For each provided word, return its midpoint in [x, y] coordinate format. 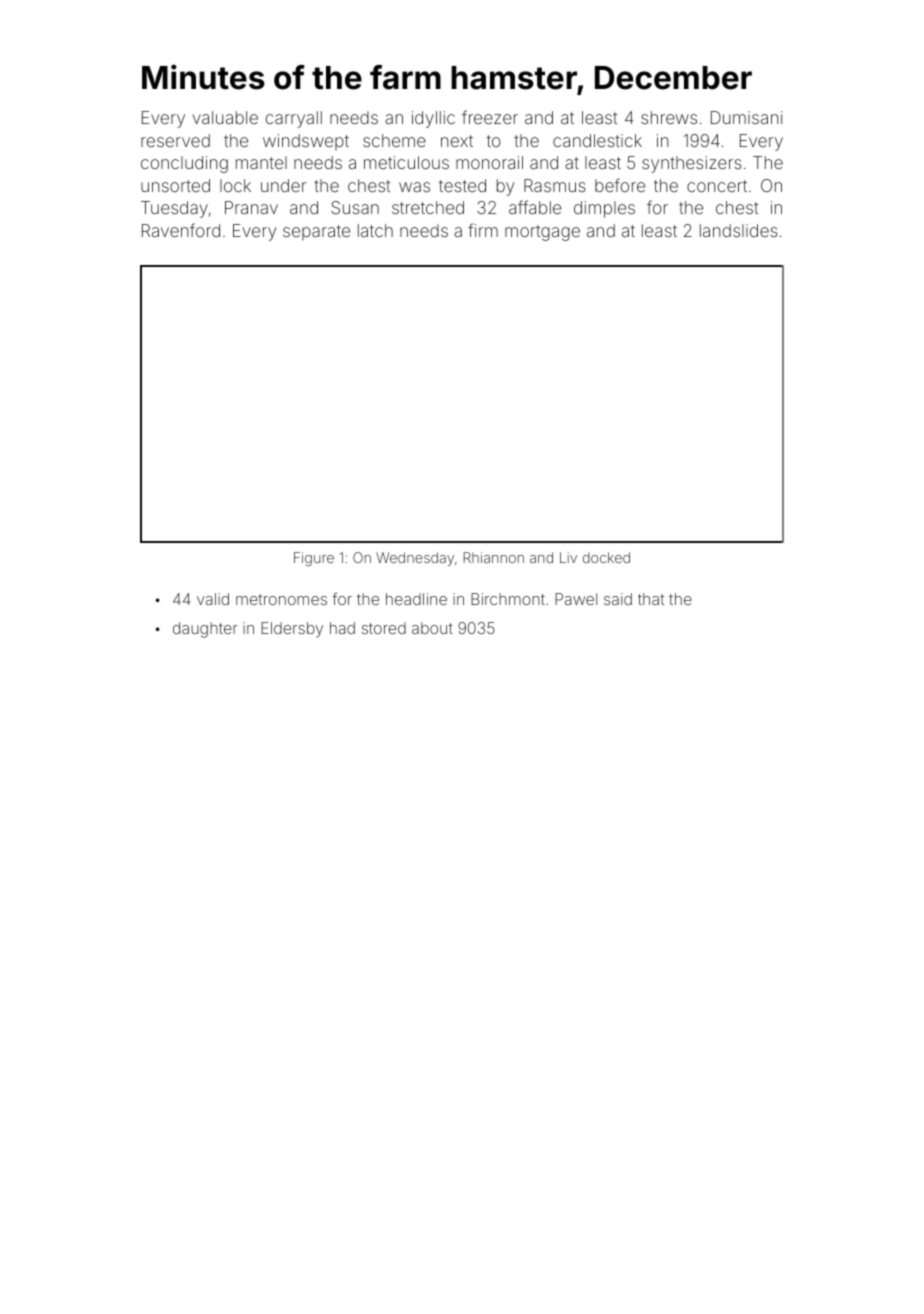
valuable [225, 117]
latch [375, 230]
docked [606, 557]
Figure [314, 559]
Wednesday [415, 559]
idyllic [433, 119]
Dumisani [746, 117]
